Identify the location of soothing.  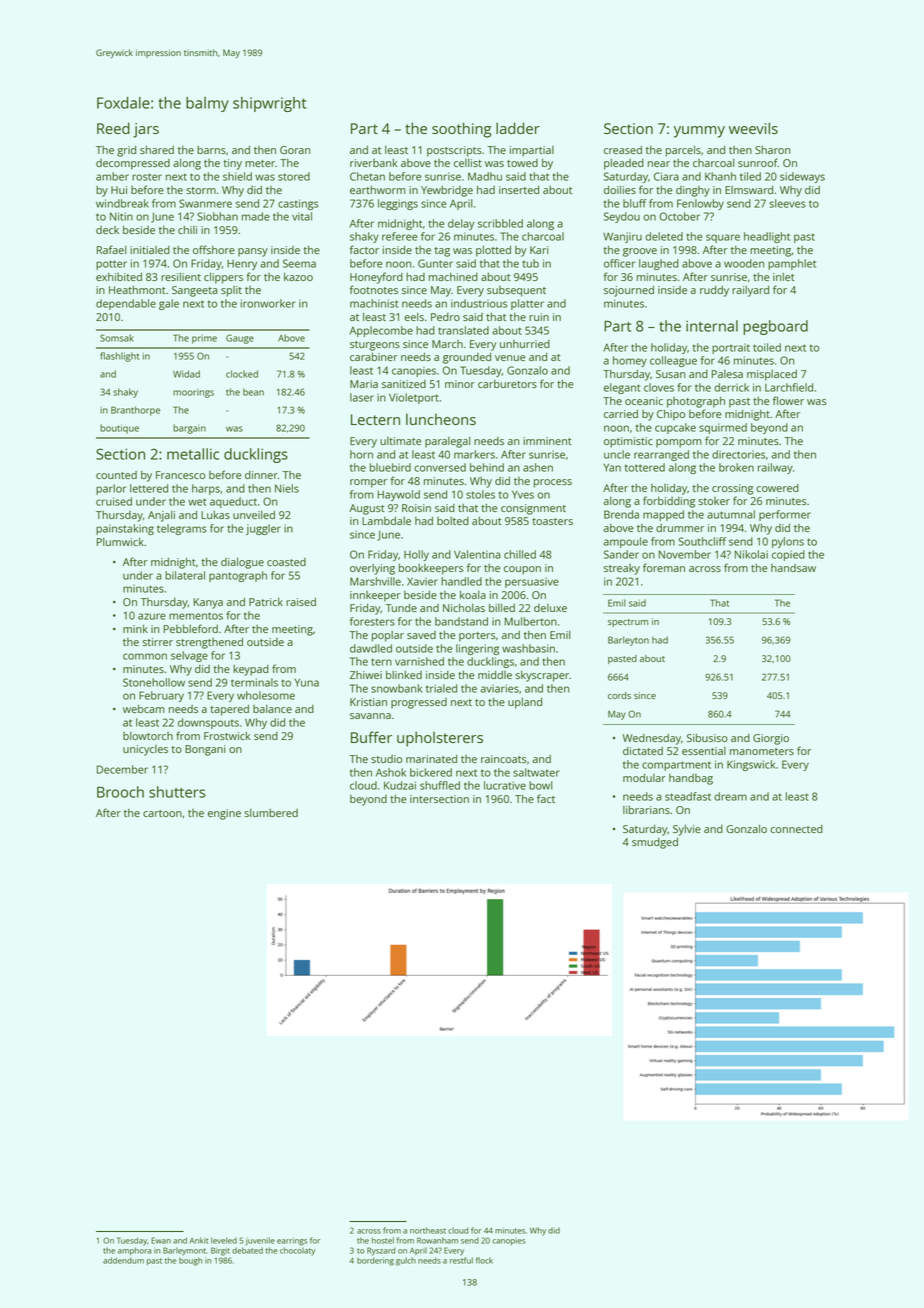
(461, 130).
